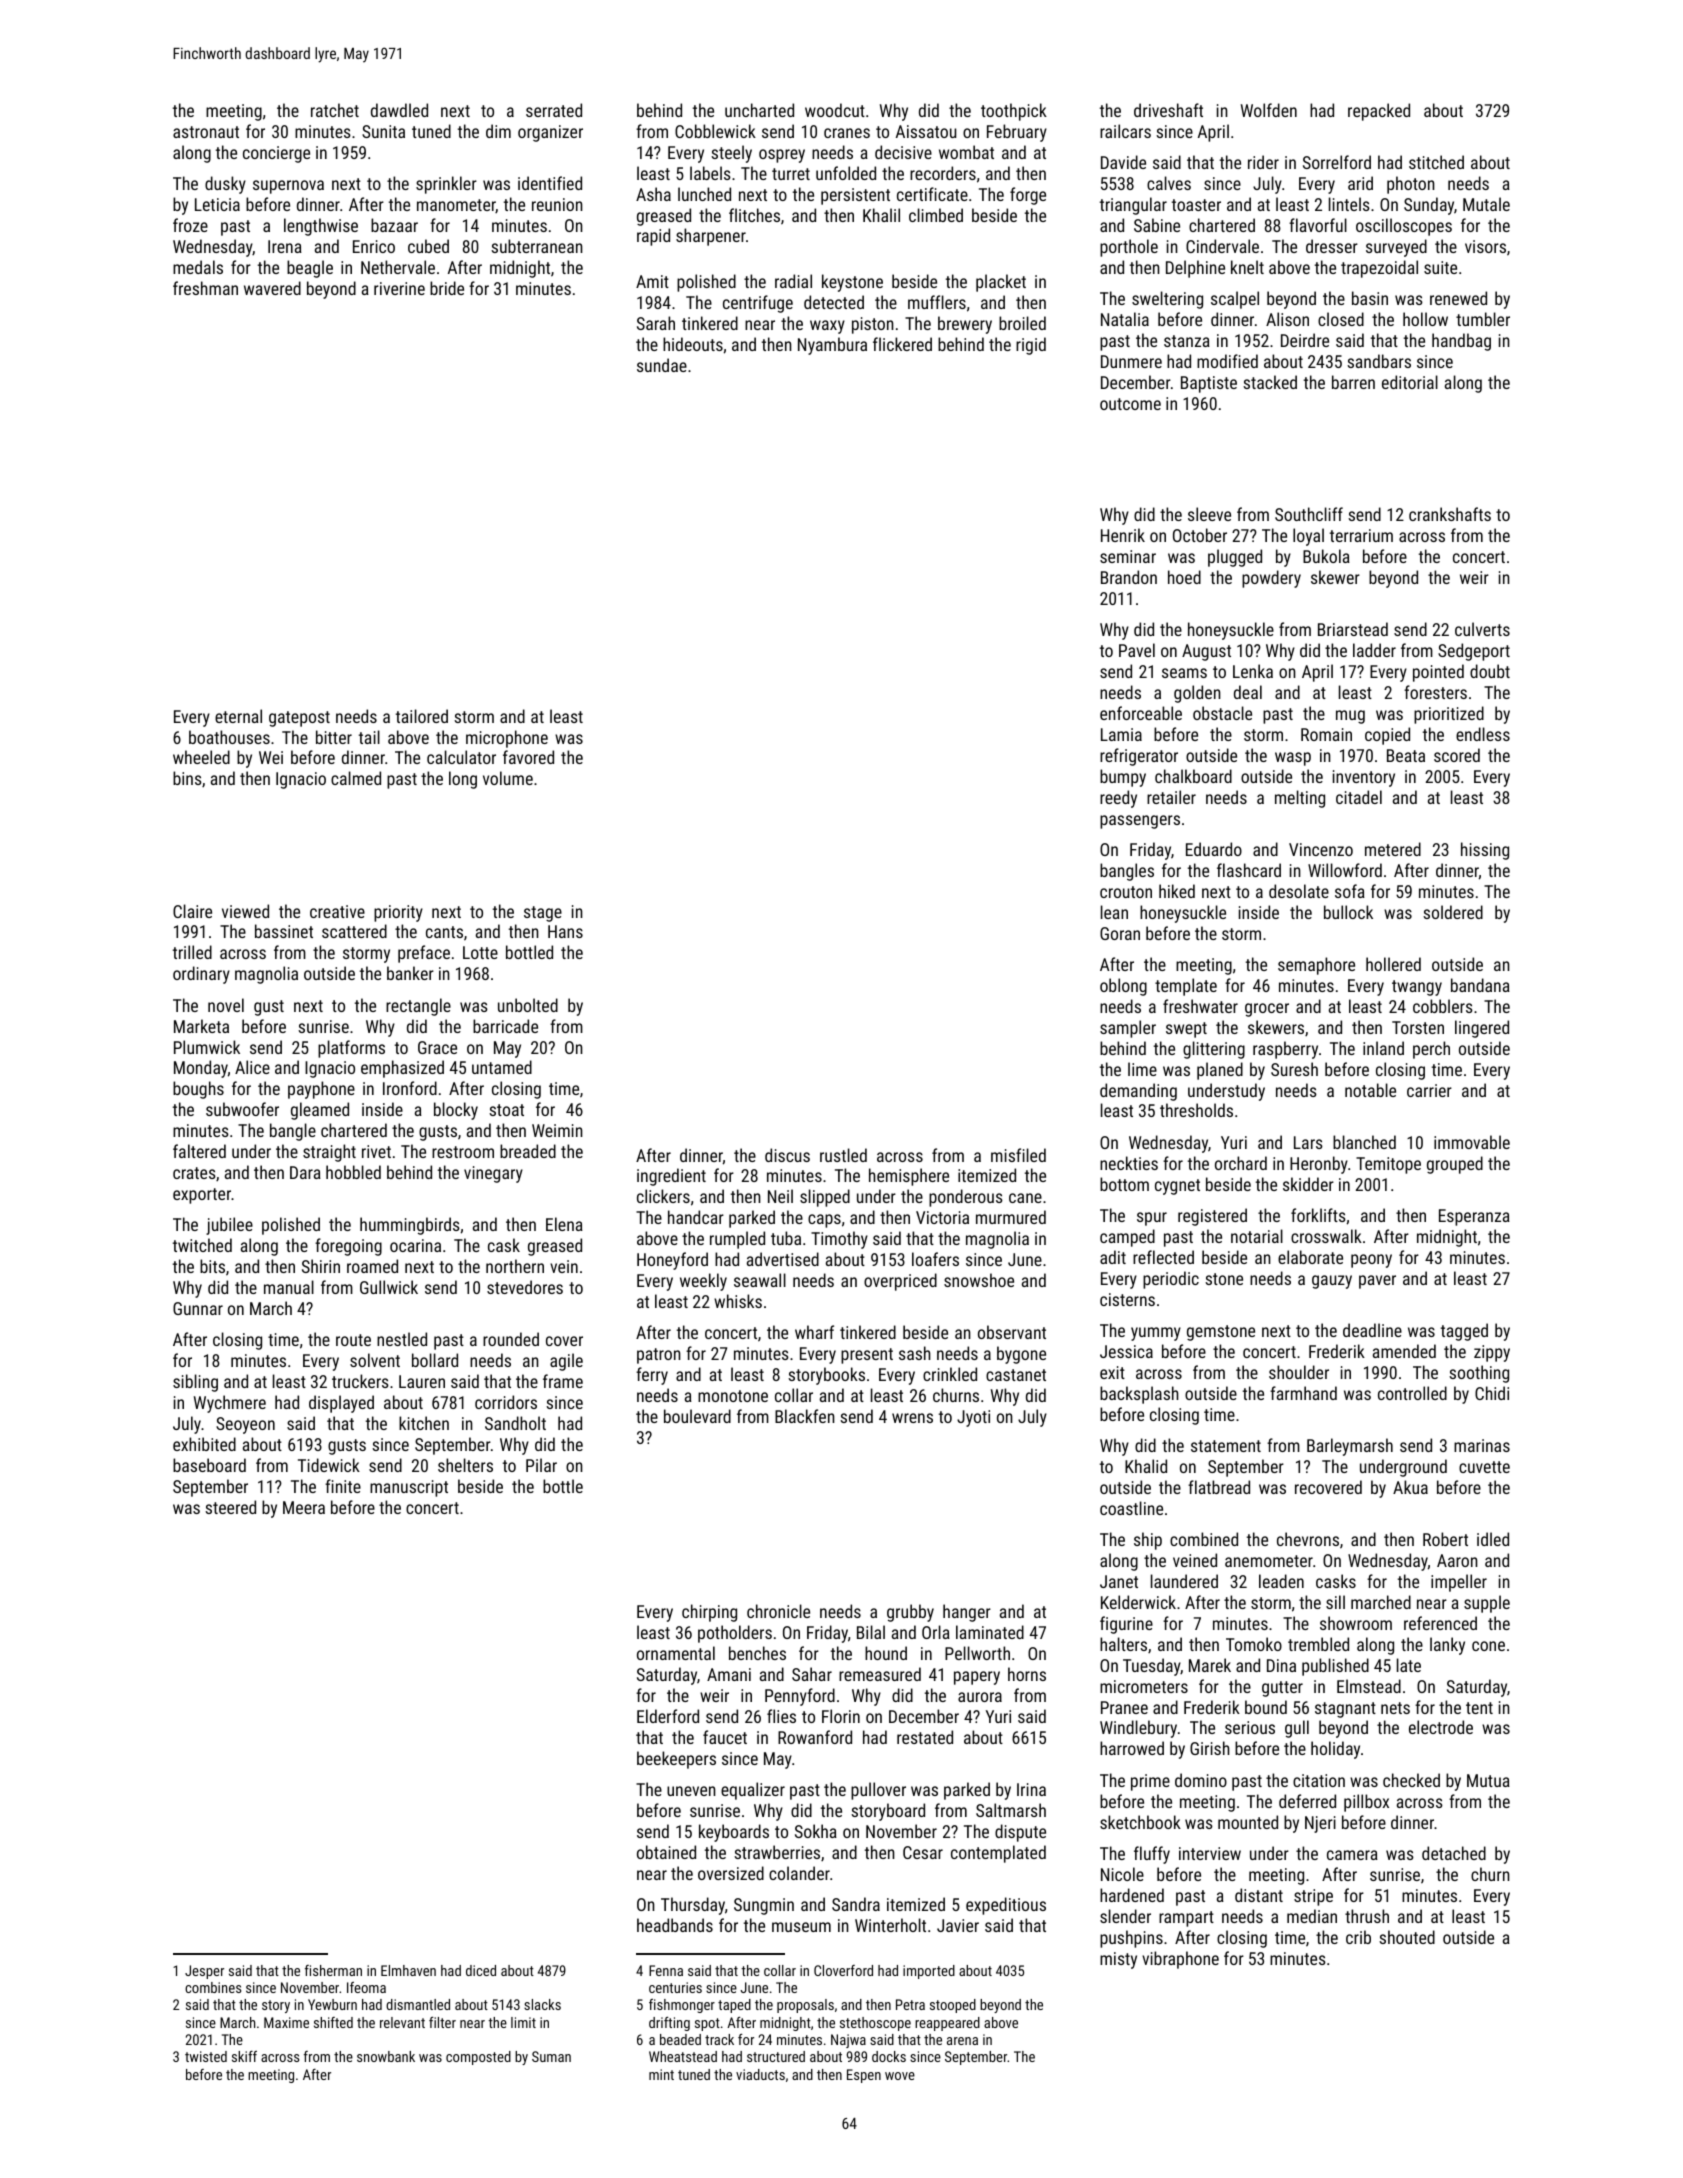 The height and width of the screenshot is (2178, 1683). I want to click on crankshafts, so click(1450, 514).
